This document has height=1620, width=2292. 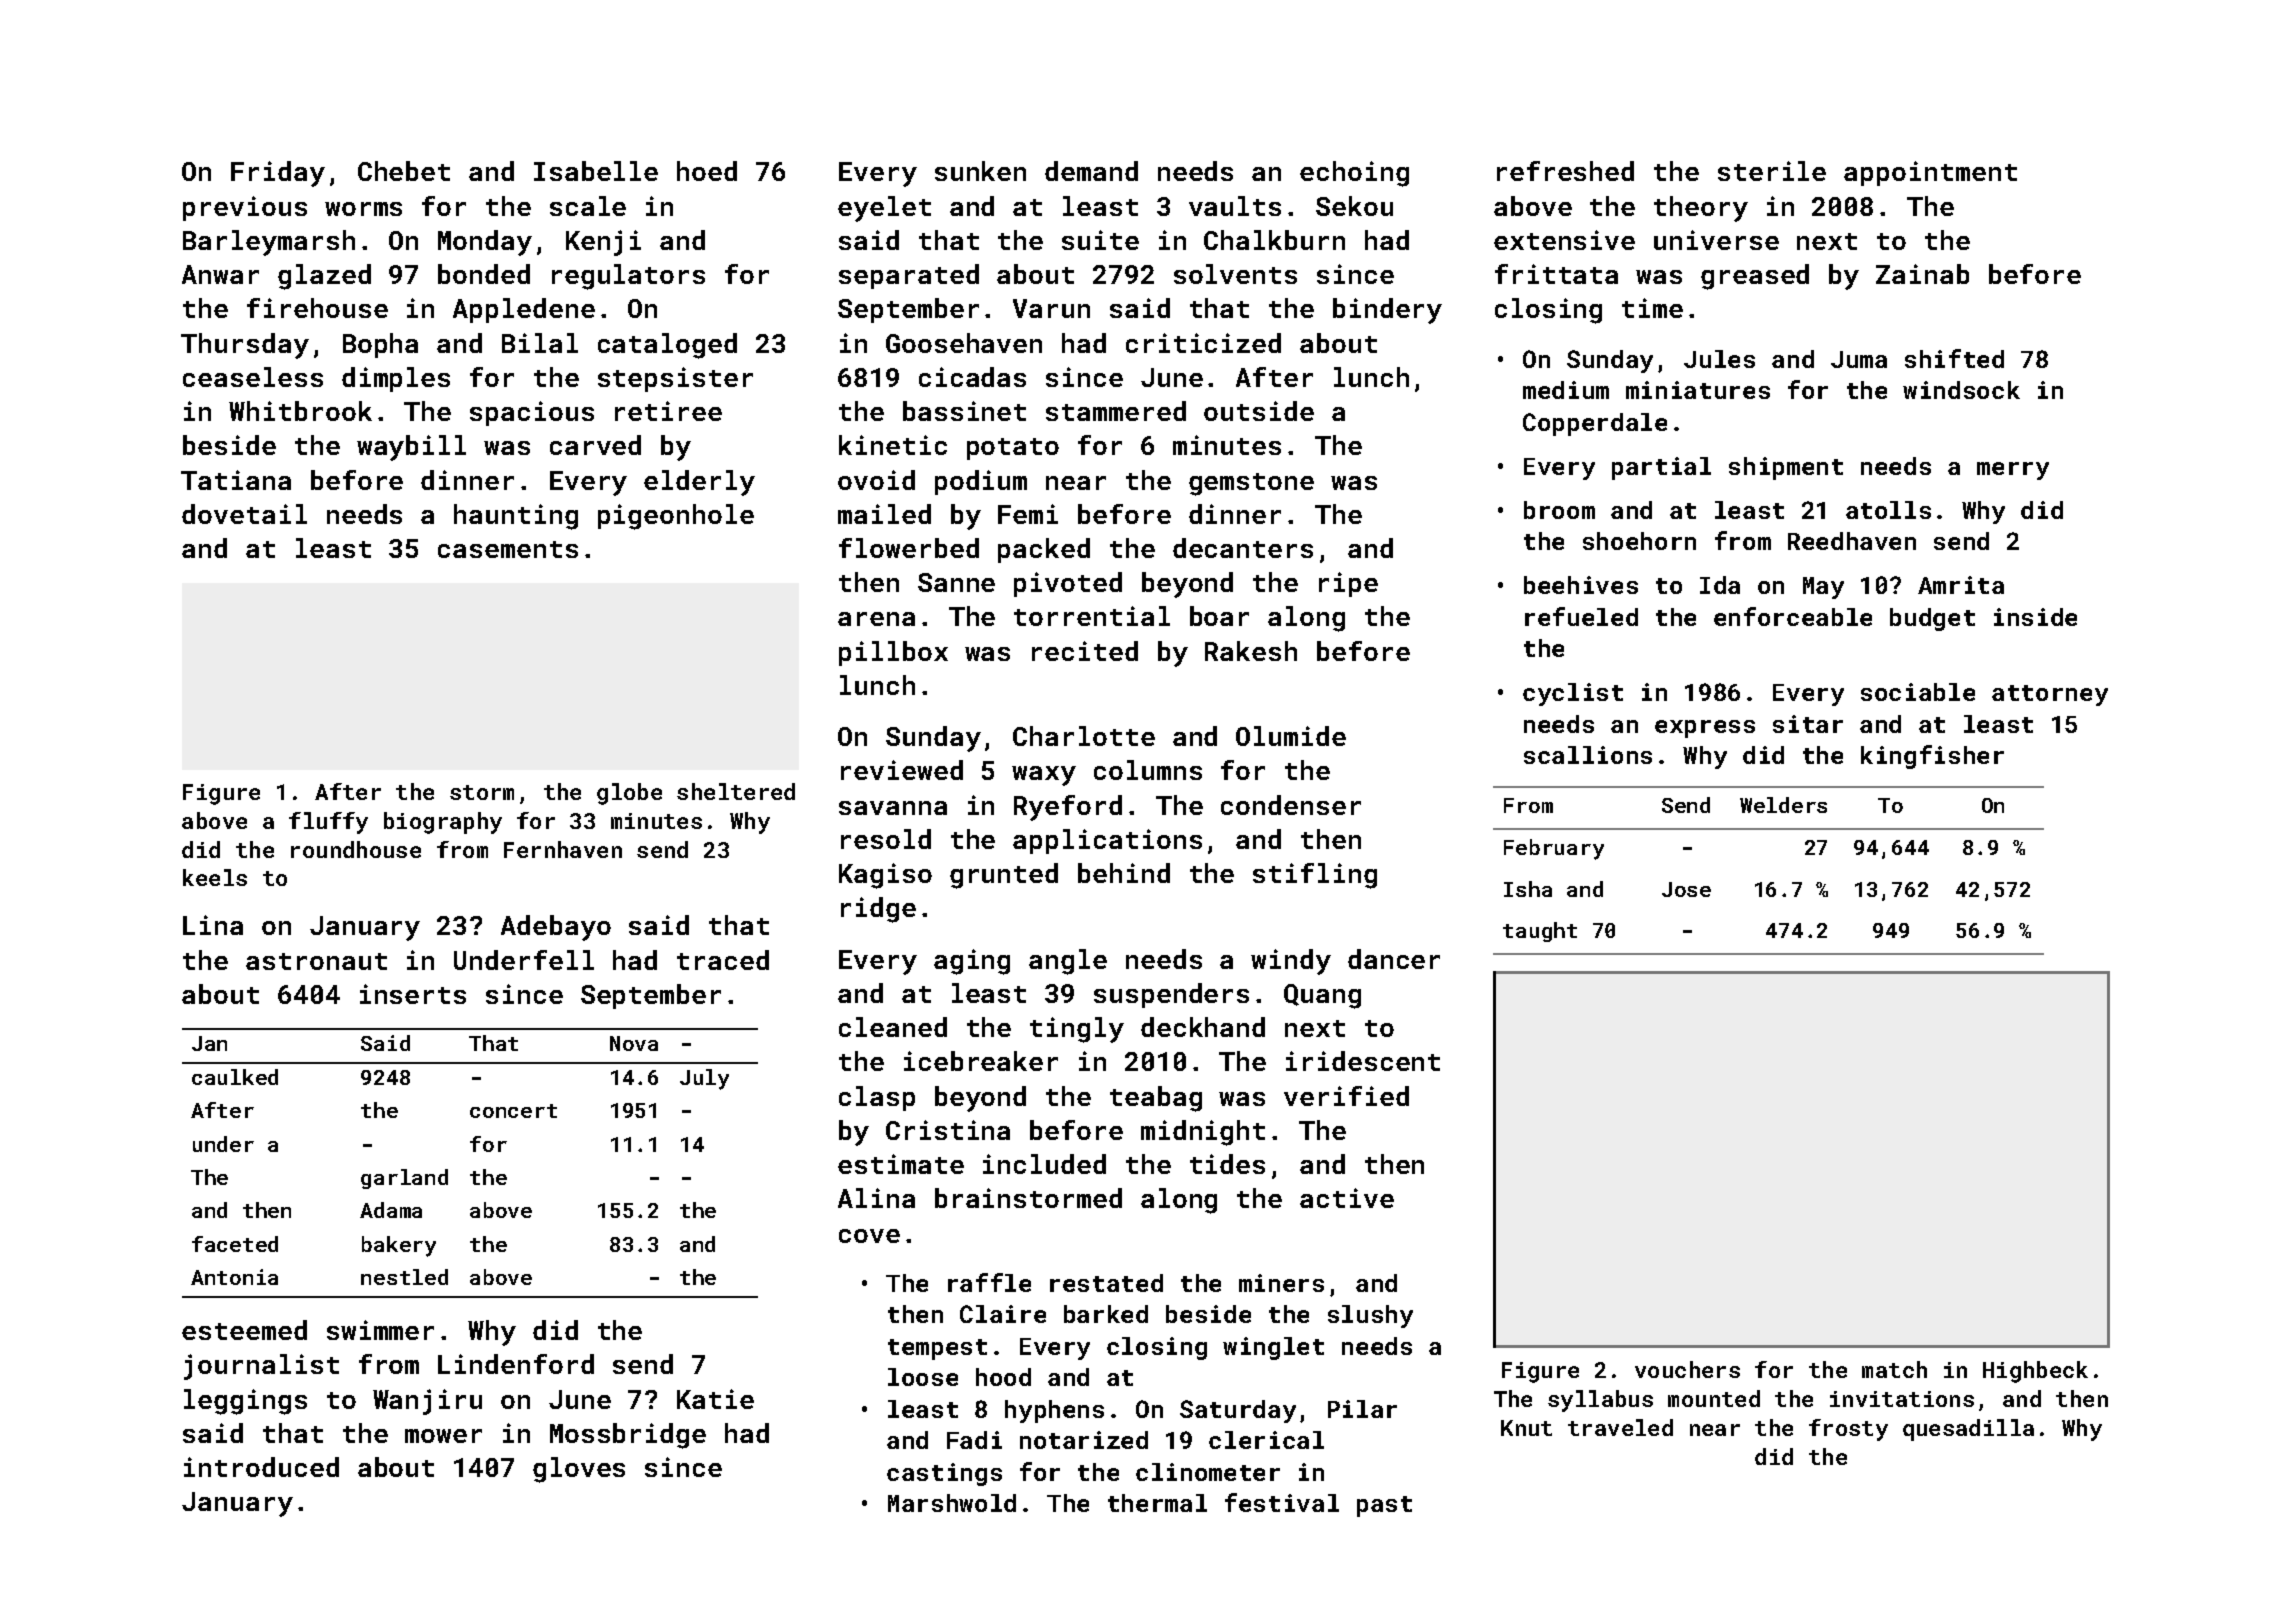 What do you see at coordinates (1793, 616) in the document?
I see `enforceable` at bounding box center [1793, 616].
